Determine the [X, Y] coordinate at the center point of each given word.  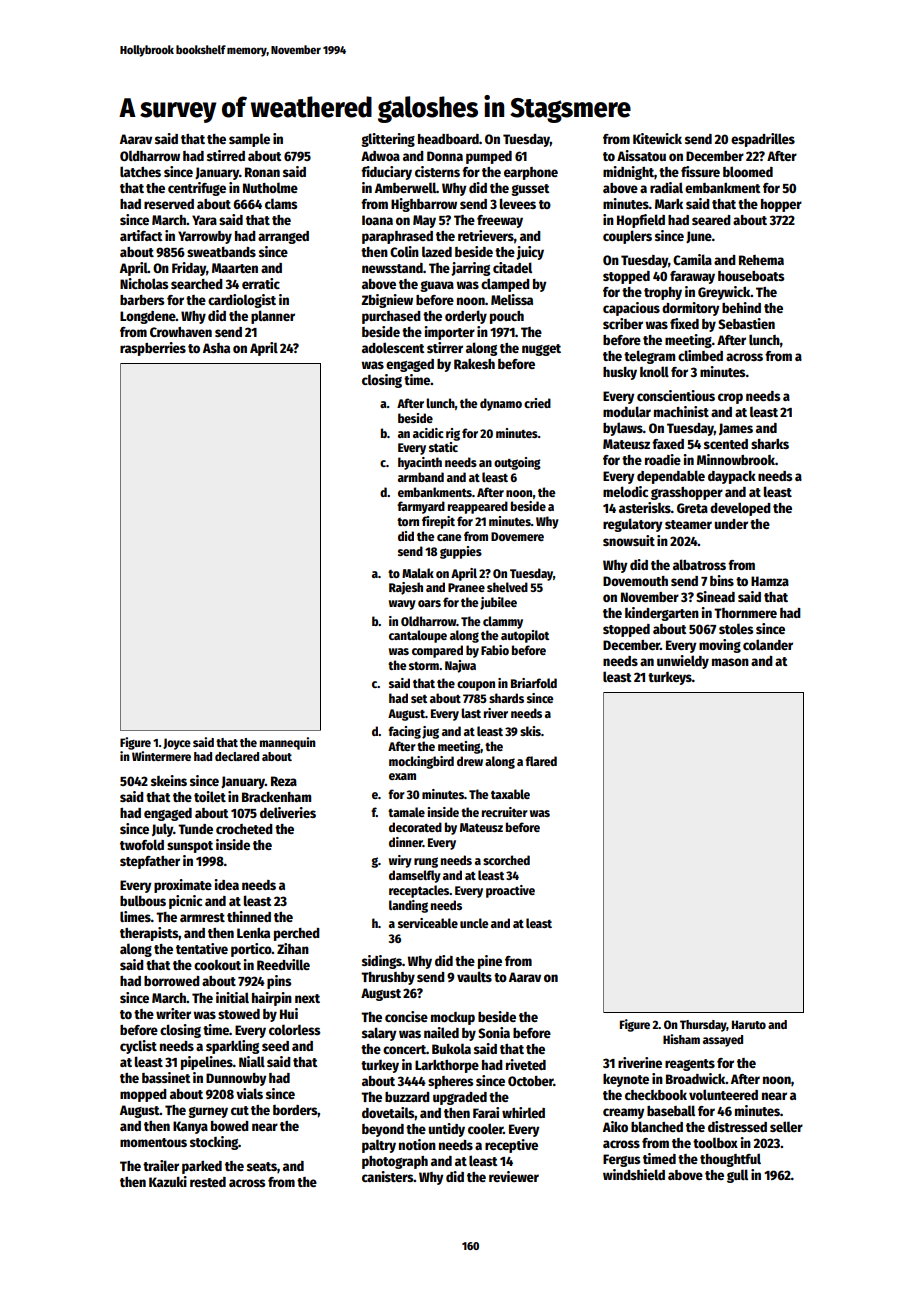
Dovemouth [635, 581]
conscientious [676, 395]
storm [424, 666]
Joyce [177, 744]
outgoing [517, 463]
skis [530, 731]
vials [249, 1093]
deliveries [288, 812]
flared [541, 761]
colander [768, 644]
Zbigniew [387, 301]
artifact [141, 235]
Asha [216, 348]
